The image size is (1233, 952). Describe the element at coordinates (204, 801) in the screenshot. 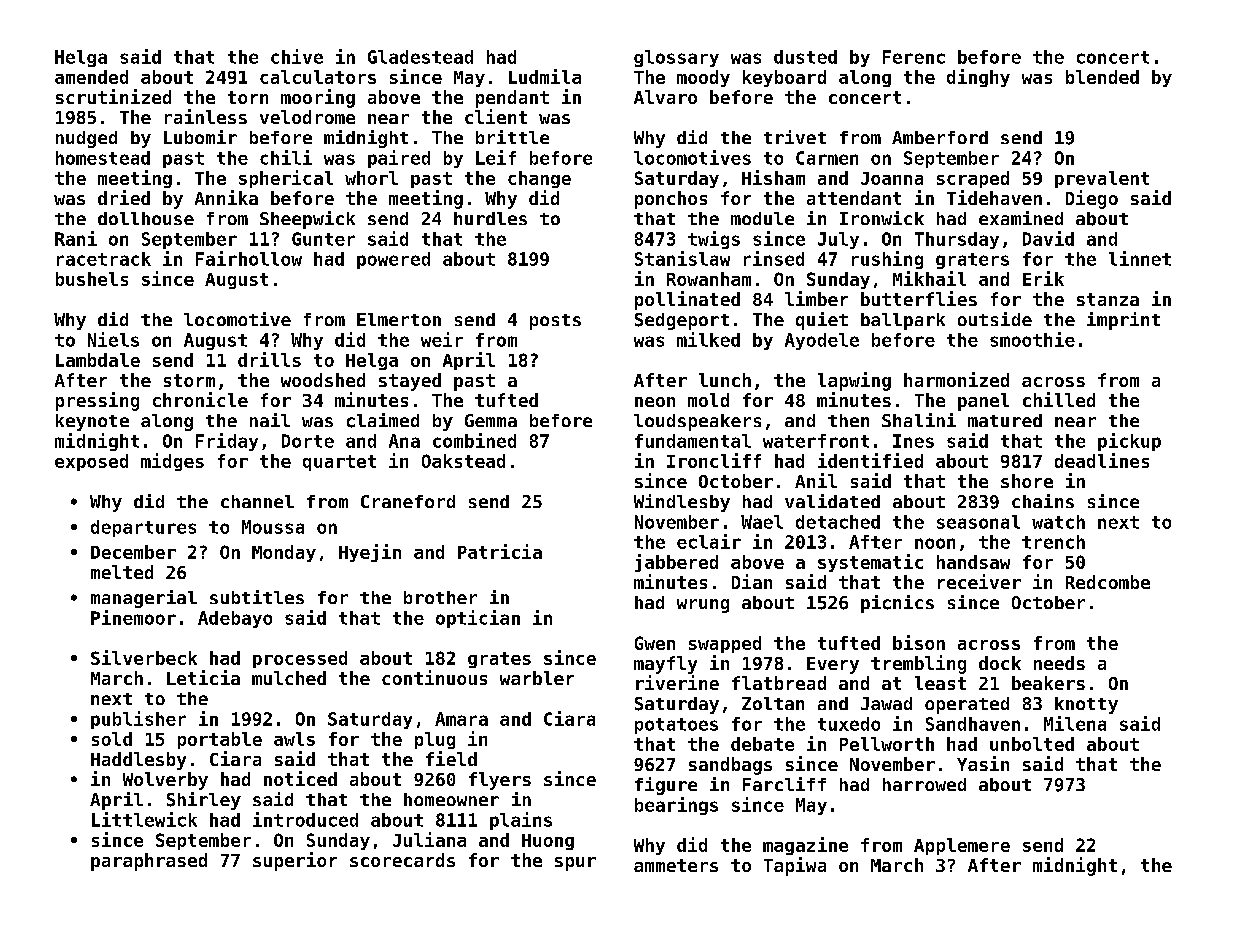

I see `Shirley` at that location.
